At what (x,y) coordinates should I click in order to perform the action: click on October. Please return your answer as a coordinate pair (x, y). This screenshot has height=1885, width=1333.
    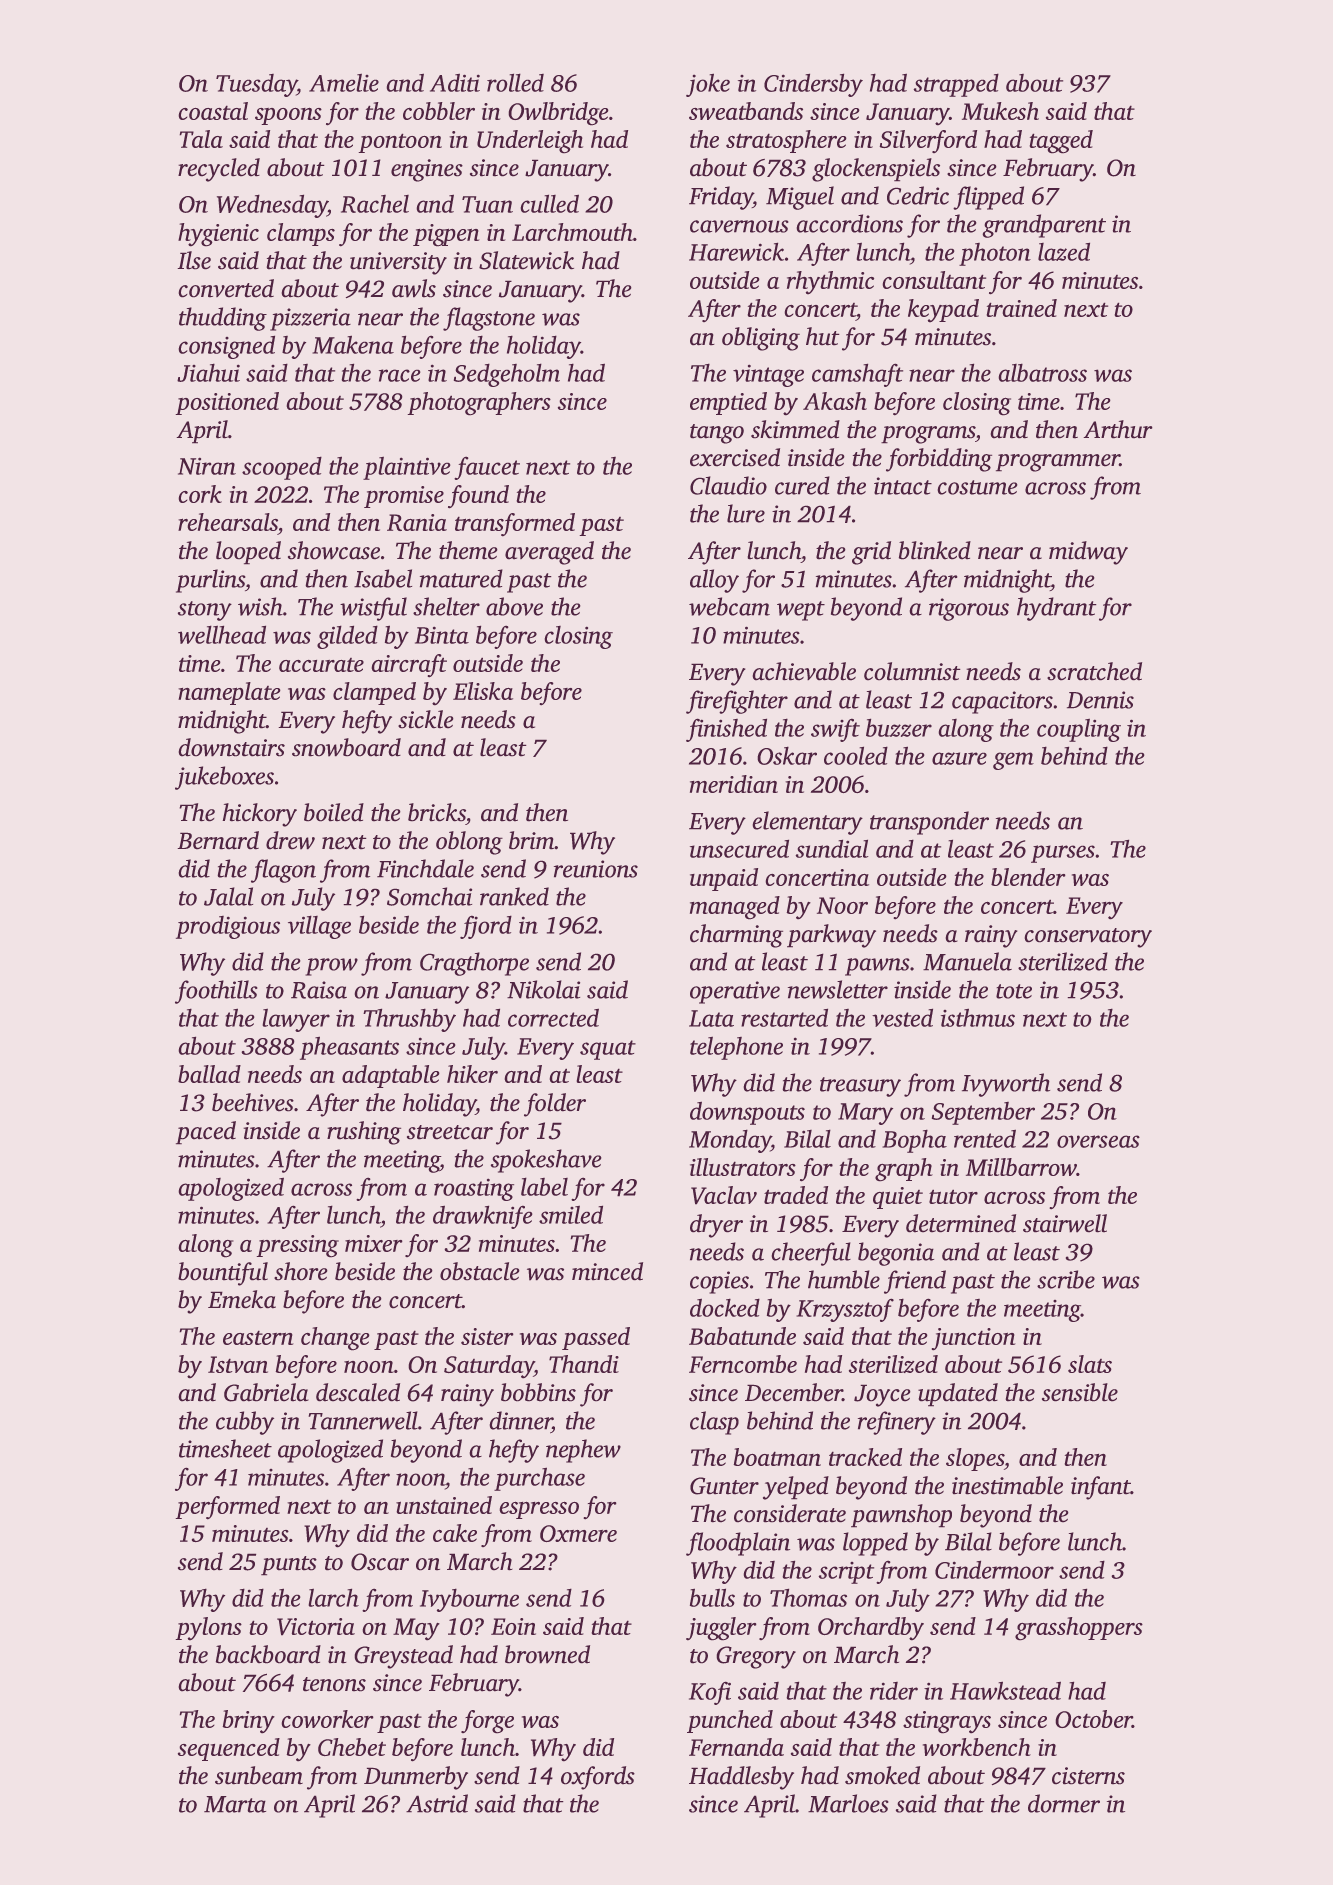
    Looking at the image, I should click on (1094, 1719).
